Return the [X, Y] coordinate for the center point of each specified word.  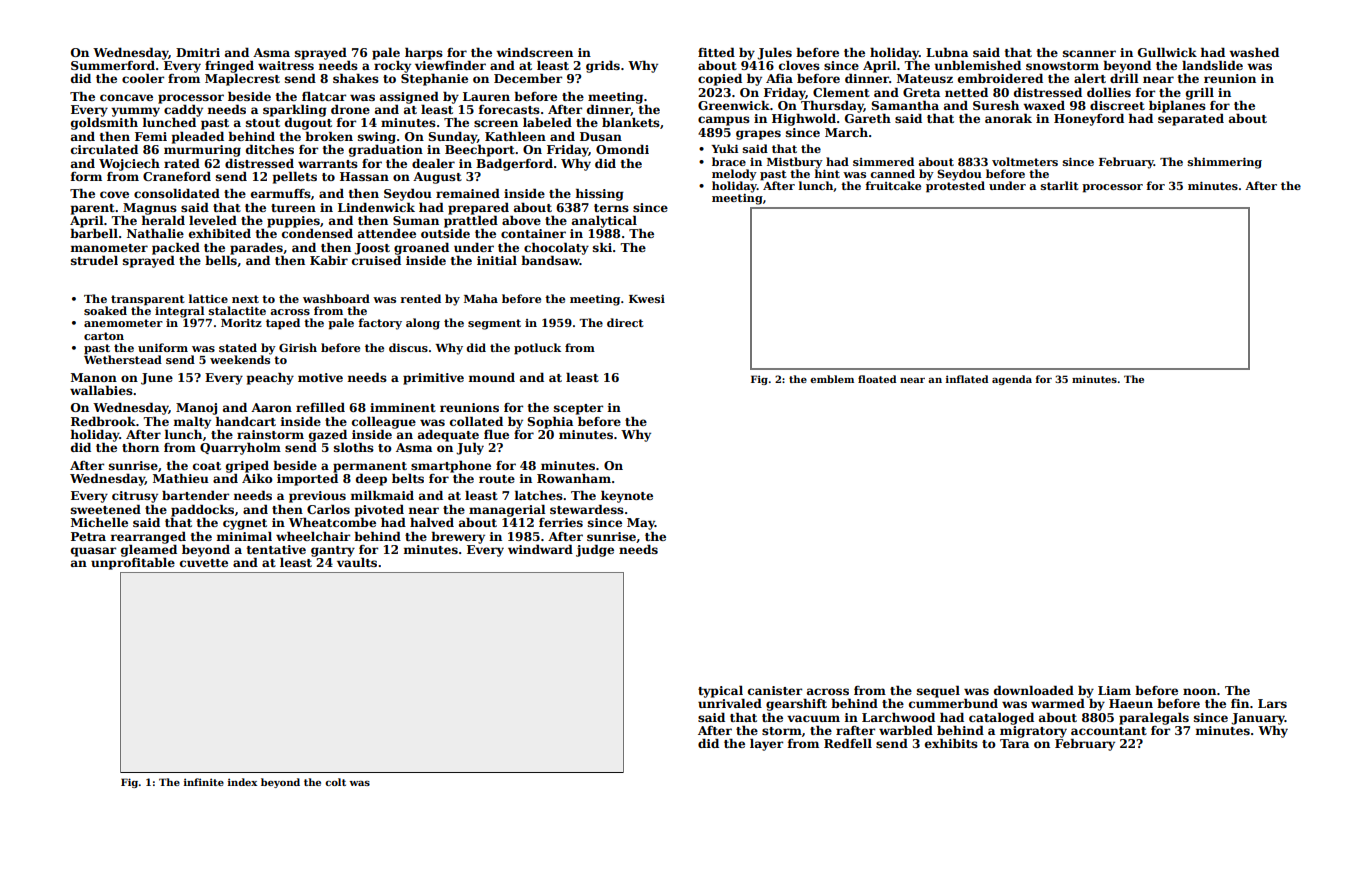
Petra [88, 536]
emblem [832, 379]
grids [603, 66]
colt [335, 782]
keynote [627, 496]
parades [256, 248]
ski [602, 247]
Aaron [271, 407]
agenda [1012, 380]
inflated [967, 379]
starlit [1059, 185]
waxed [1044, 105]
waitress [286, 65]
